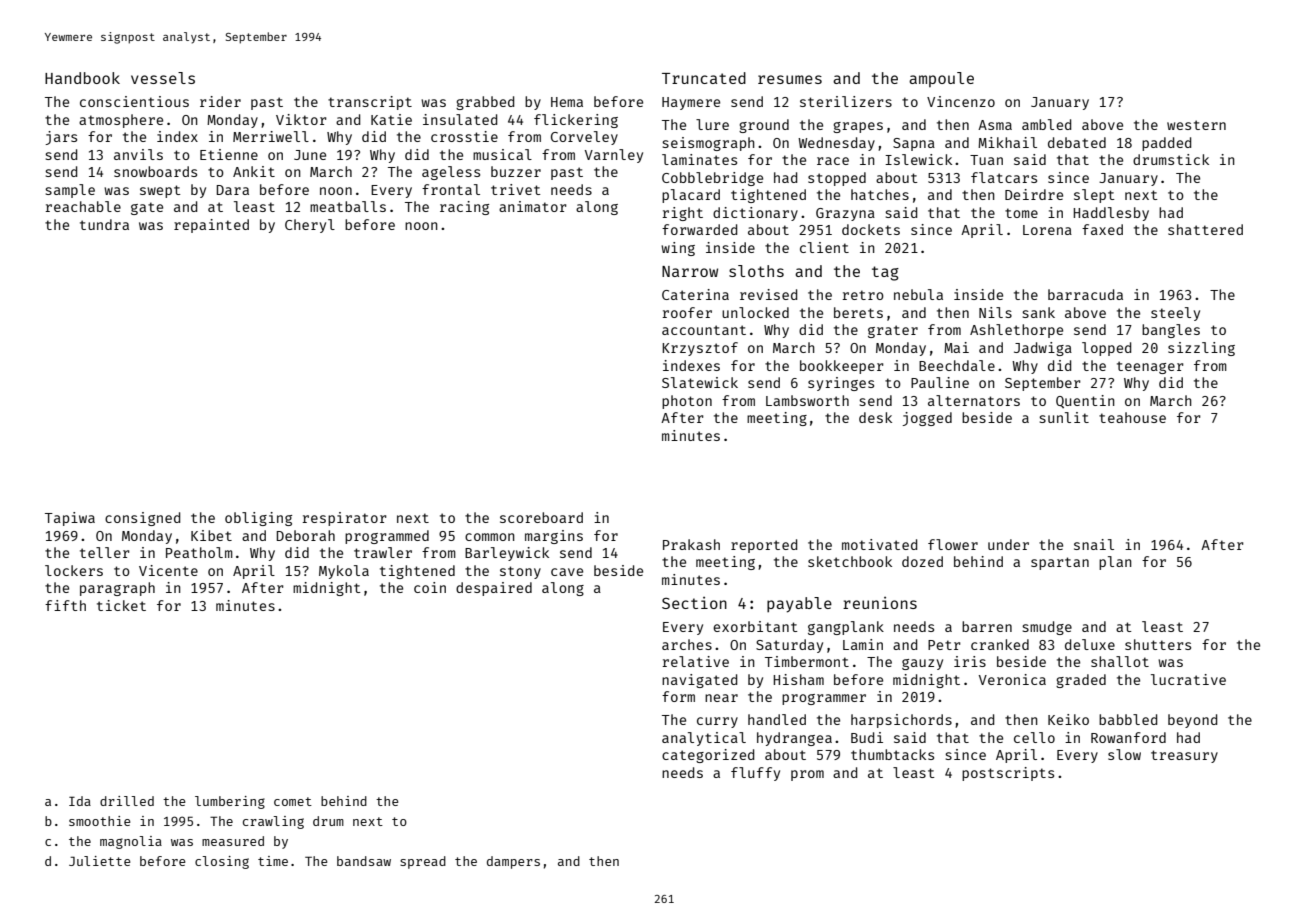  What do you see at coordinates (344, 519) in the screenshot?
I see `respirator` at bounding box center [344, 519].
